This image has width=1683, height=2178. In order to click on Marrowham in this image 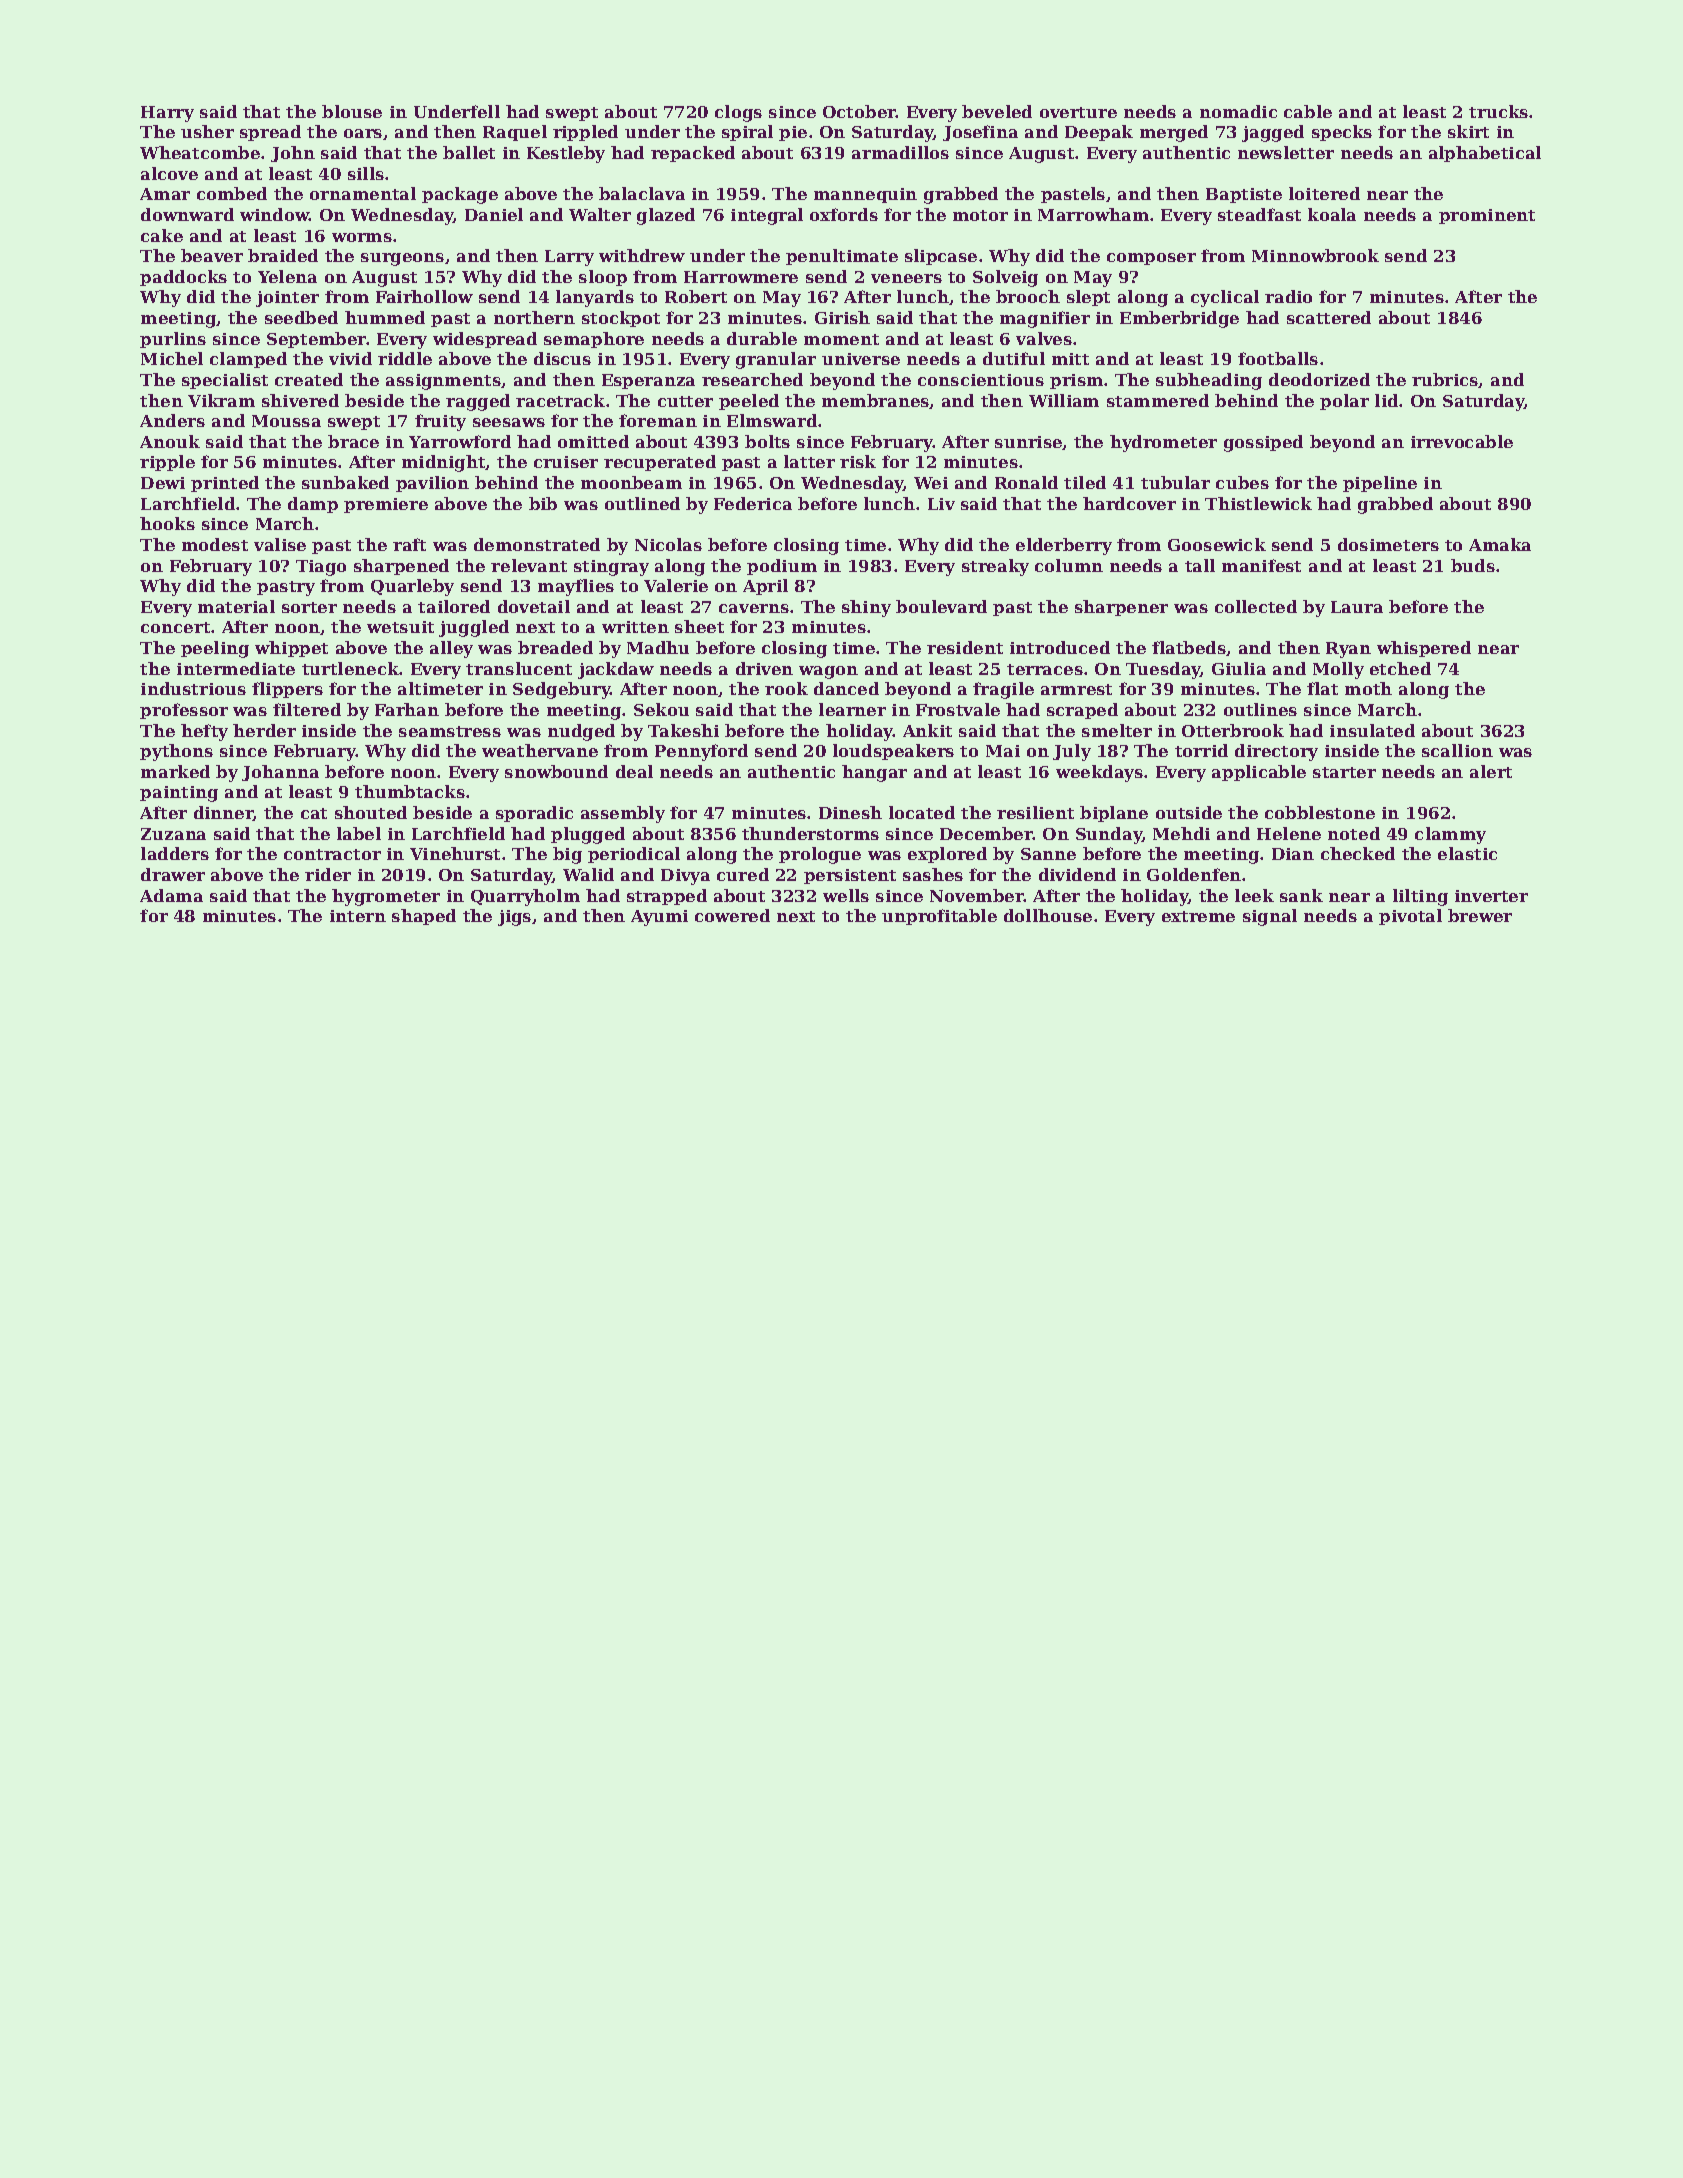, I will do `click(1093, 214)`.
